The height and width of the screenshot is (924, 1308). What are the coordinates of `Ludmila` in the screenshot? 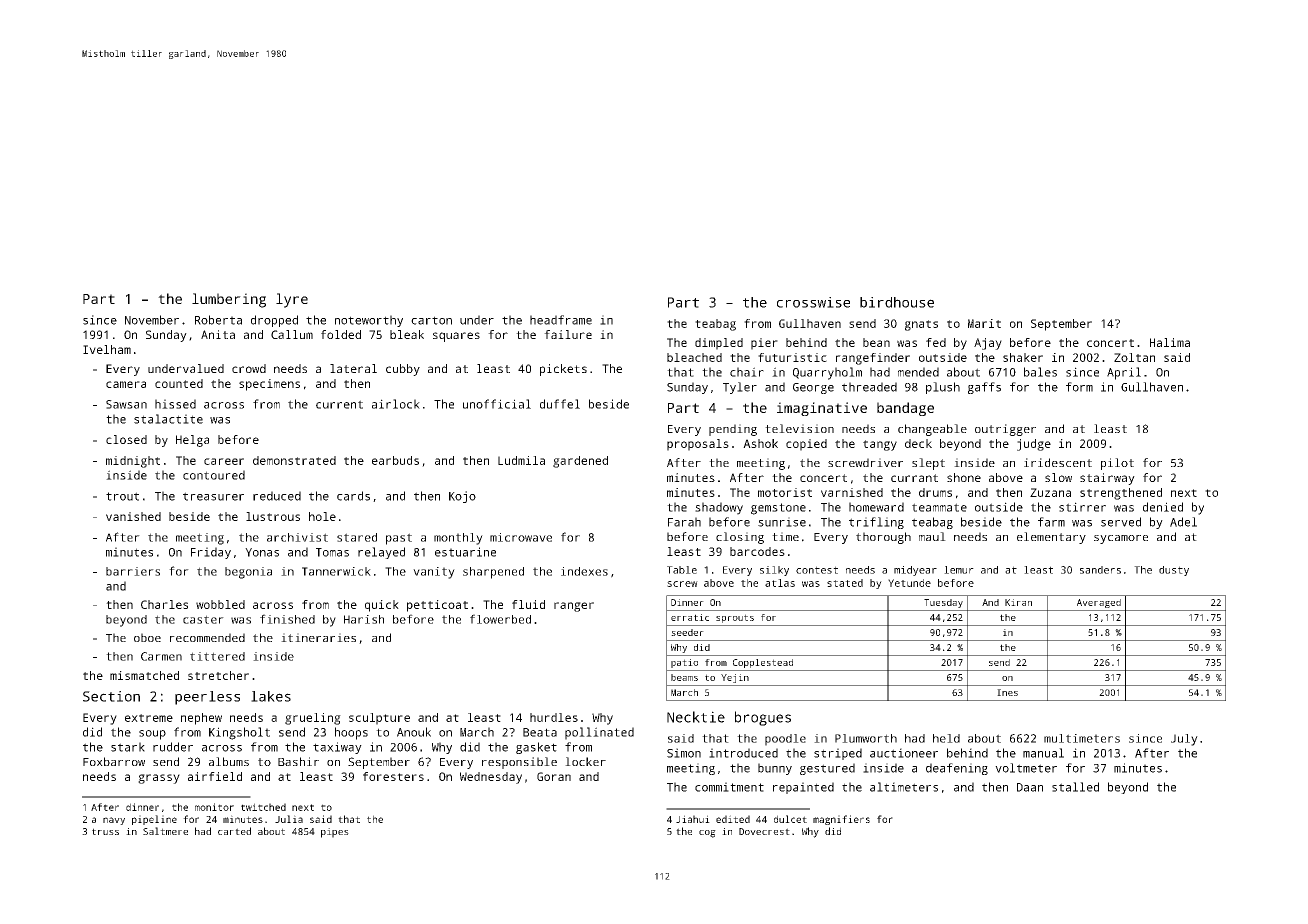 It's located at (521, 460).
